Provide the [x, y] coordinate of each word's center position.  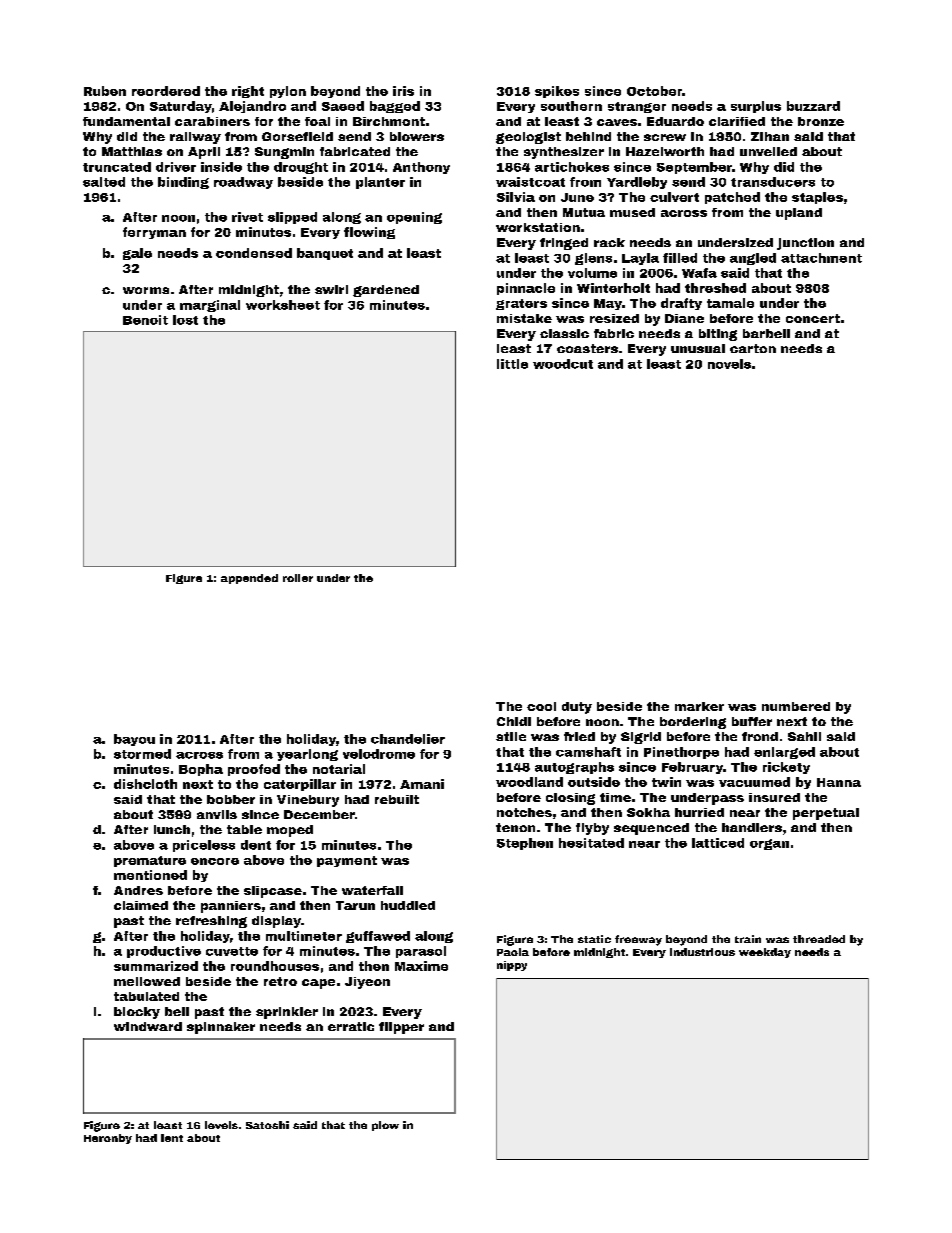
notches [524, 812]
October [654, 91]
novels [729, 364]
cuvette [232, 951]
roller [298, 578]
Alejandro [252, 107]
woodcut [563, 364]
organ [769, 844]
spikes [557, 92]
